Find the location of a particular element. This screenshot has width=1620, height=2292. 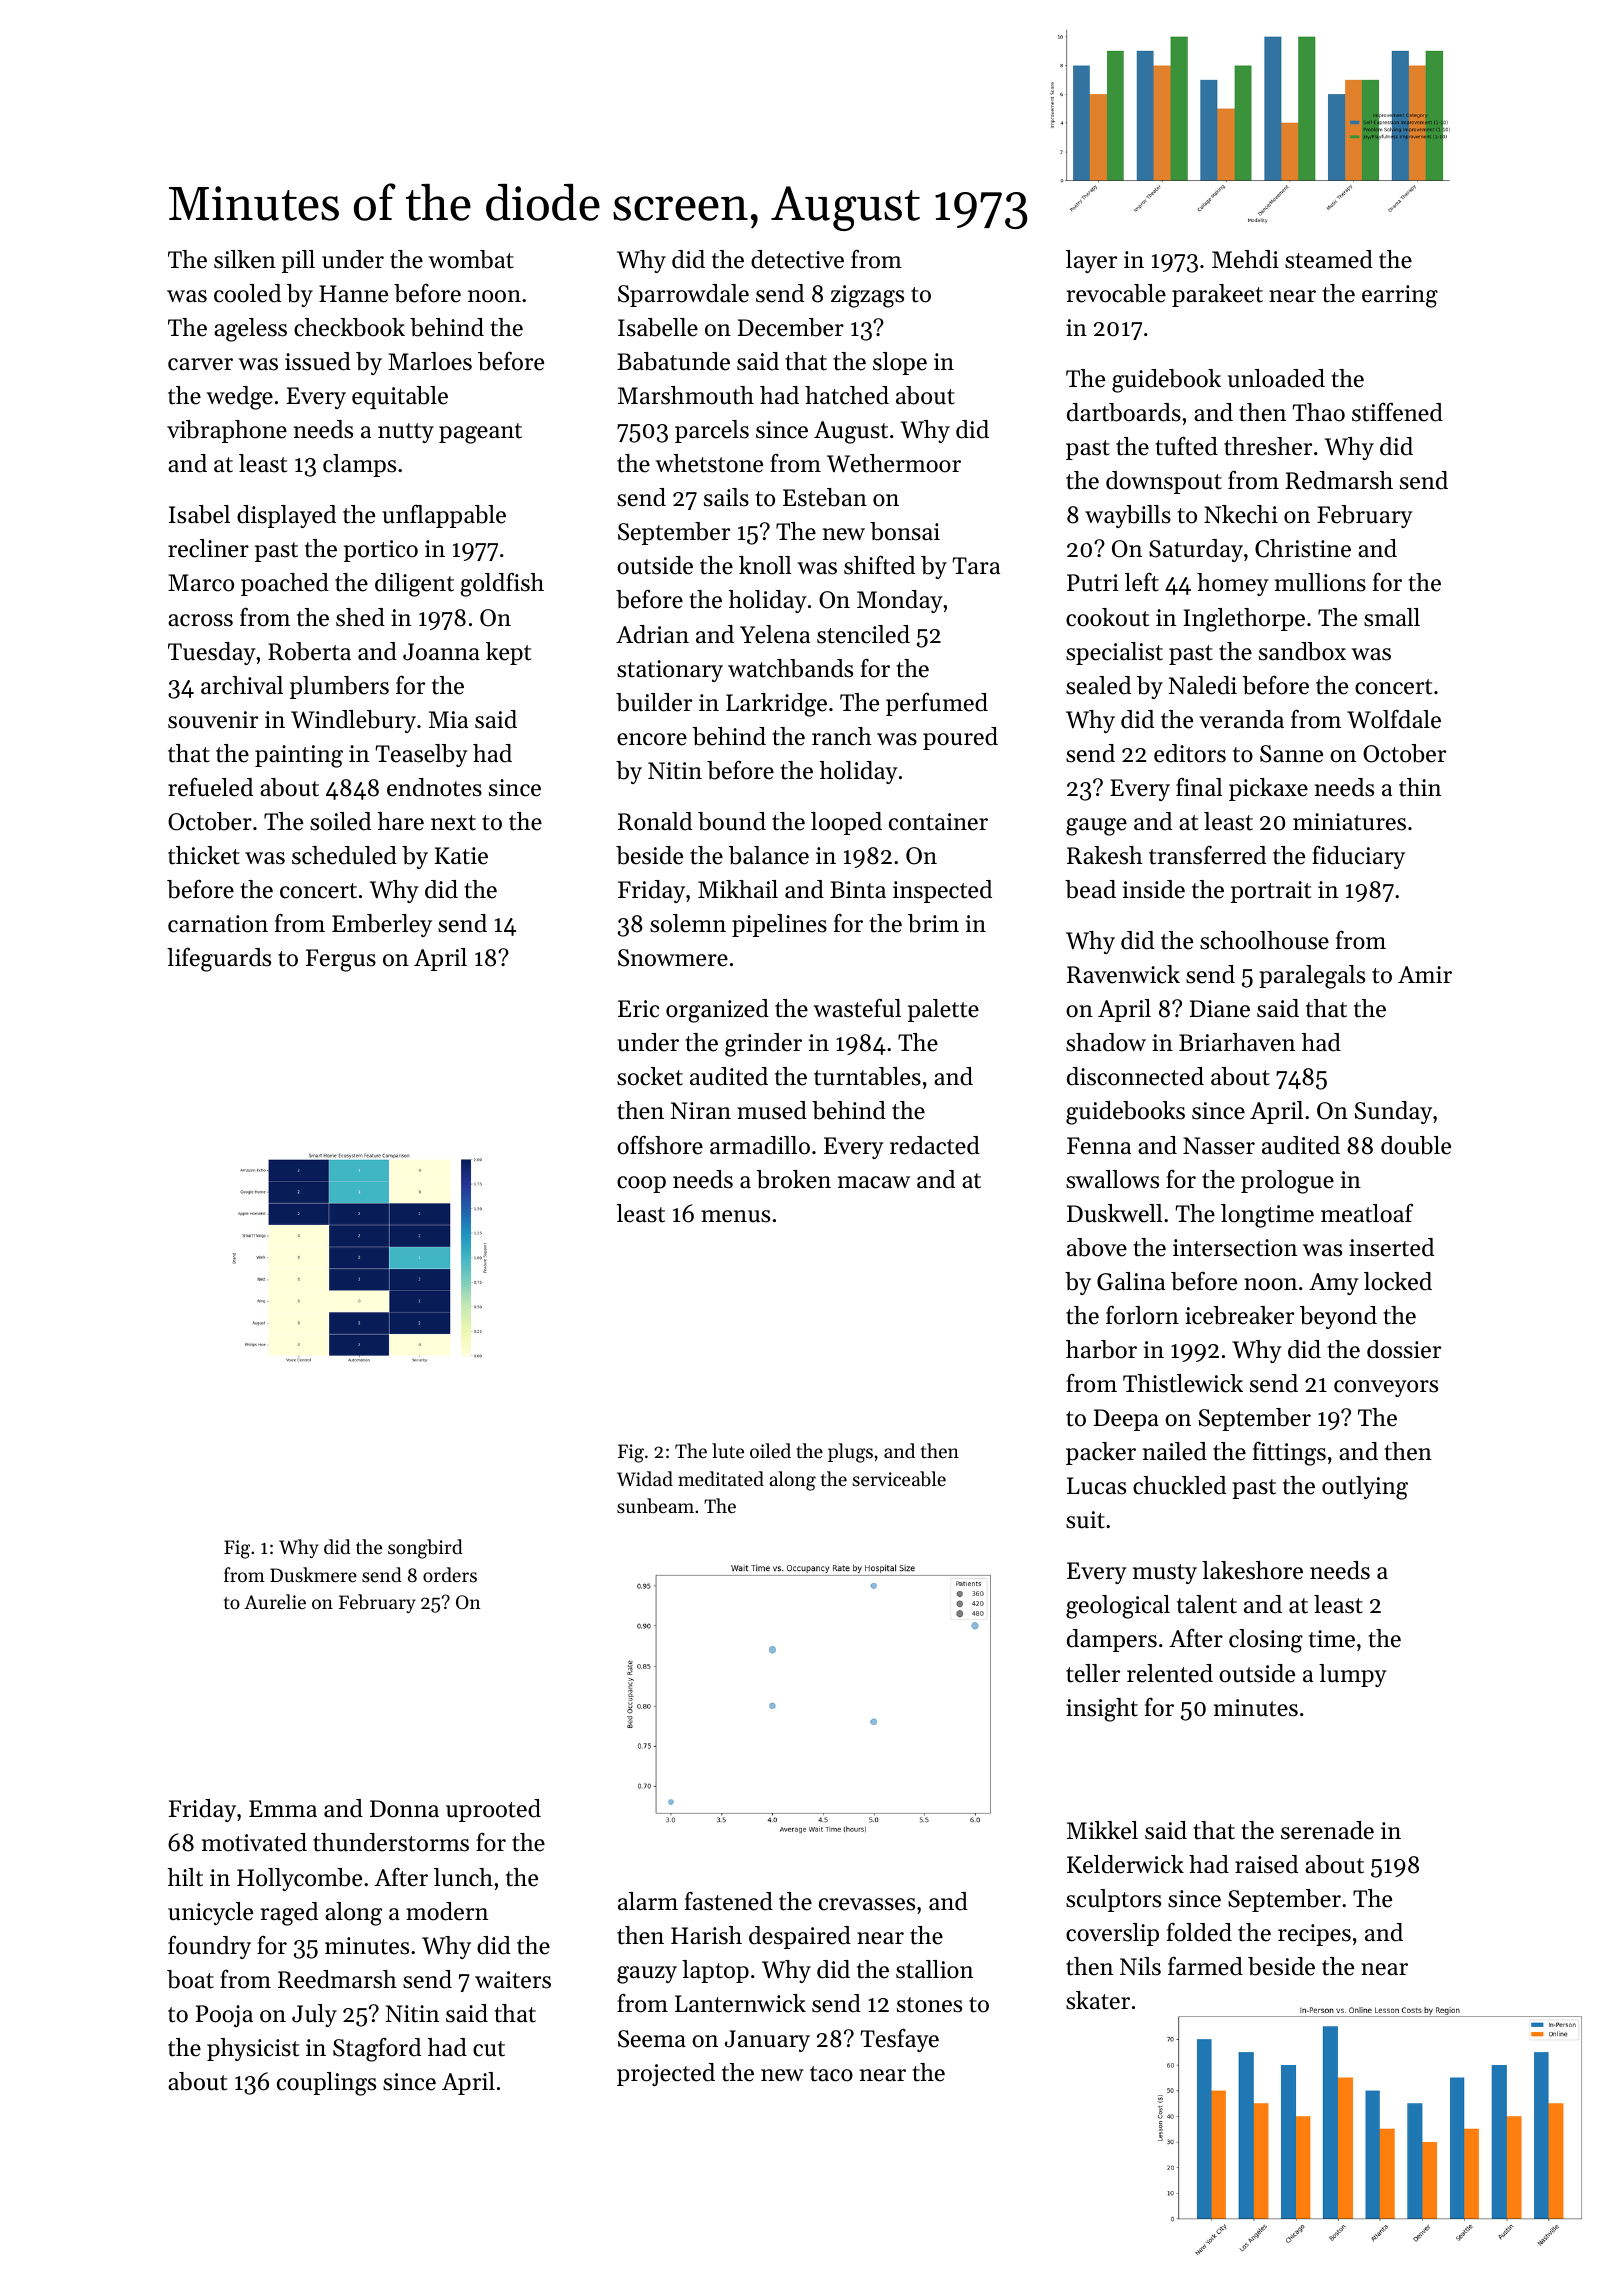

carnation is located at coordinates (218, 924).
